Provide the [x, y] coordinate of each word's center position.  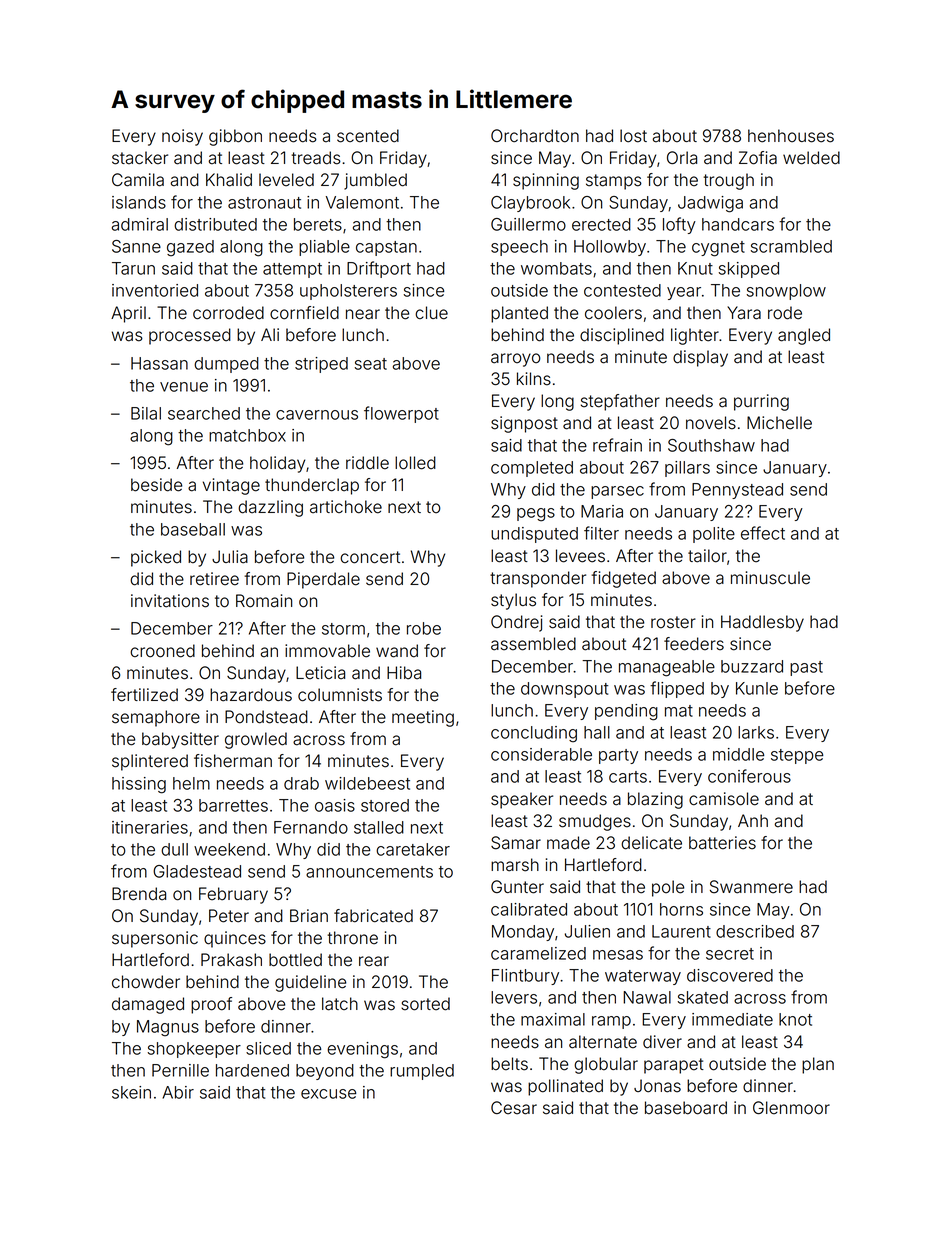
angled [804, 336]
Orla [682, 158]
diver [662, 1042]
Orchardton [535, 136]
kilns [534, 379]
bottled [295, 960]
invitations [170, 601]
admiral [140, 224]
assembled [533, 644]
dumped [226, 365]
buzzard [752, 666]
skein [131, 1092]
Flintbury [525, 977]
